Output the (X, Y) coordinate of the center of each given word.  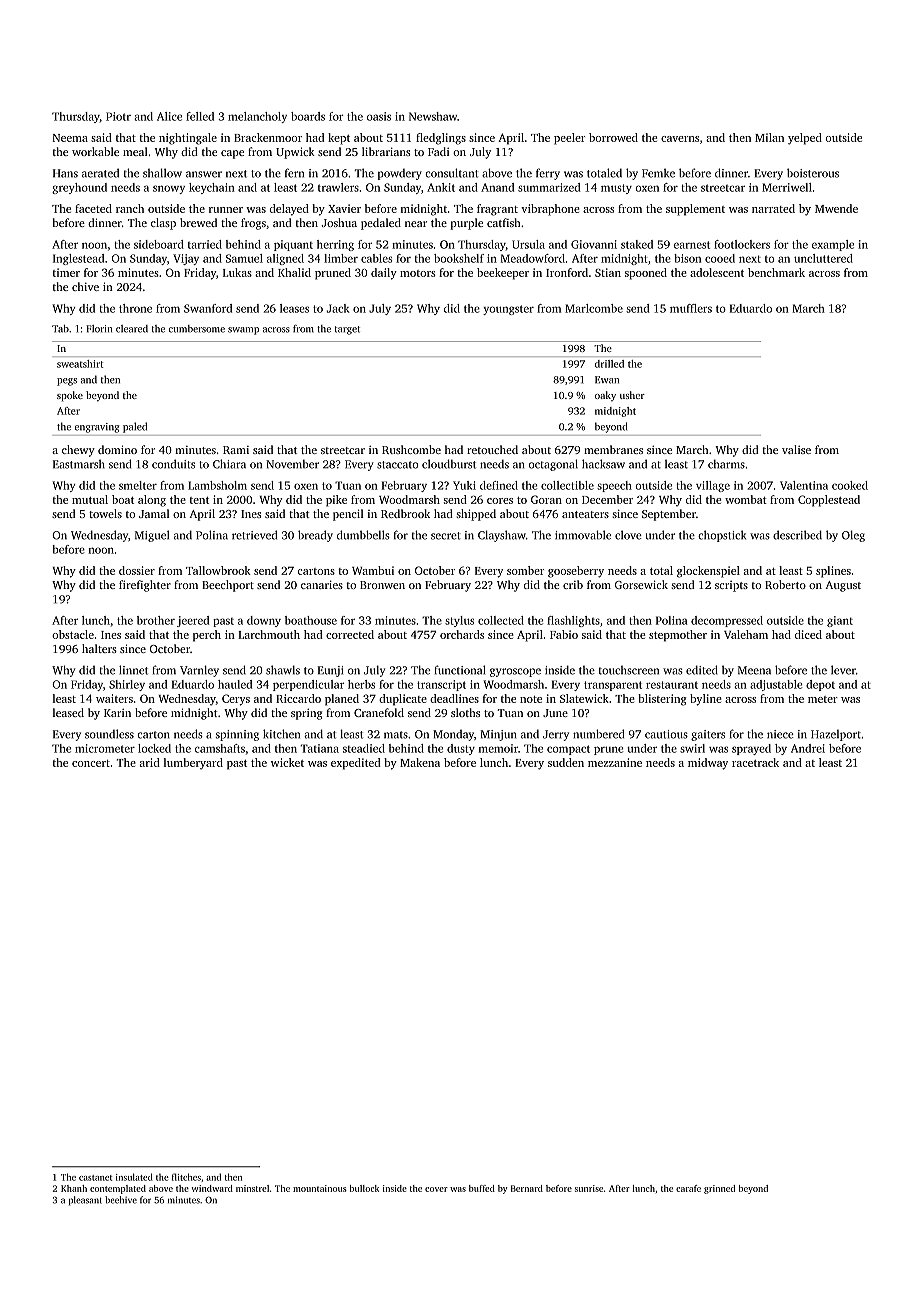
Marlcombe (594, 308)
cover (436, 1189)
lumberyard (193, 764)
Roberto (785, 584)
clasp (163, 224)
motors (418, 273)
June (555, 713)
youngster (508, 310)
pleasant (85, 1201)
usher (632, 395)
